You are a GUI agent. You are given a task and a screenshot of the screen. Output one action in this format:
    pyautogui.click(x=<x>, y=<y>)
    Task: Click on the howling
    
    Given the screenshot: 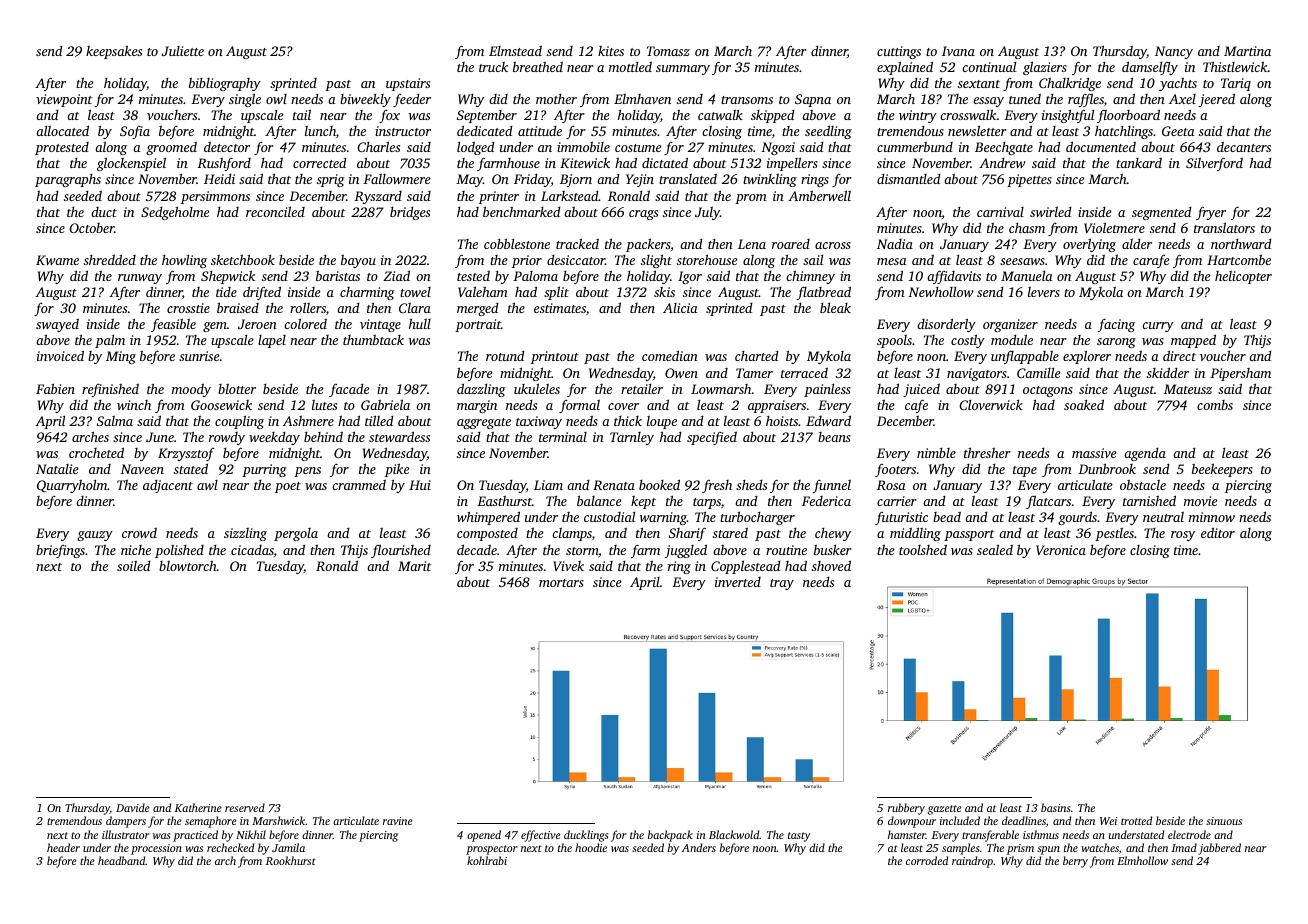 What is the action you would take?
    pyautogui.click(x=184, y=261)
